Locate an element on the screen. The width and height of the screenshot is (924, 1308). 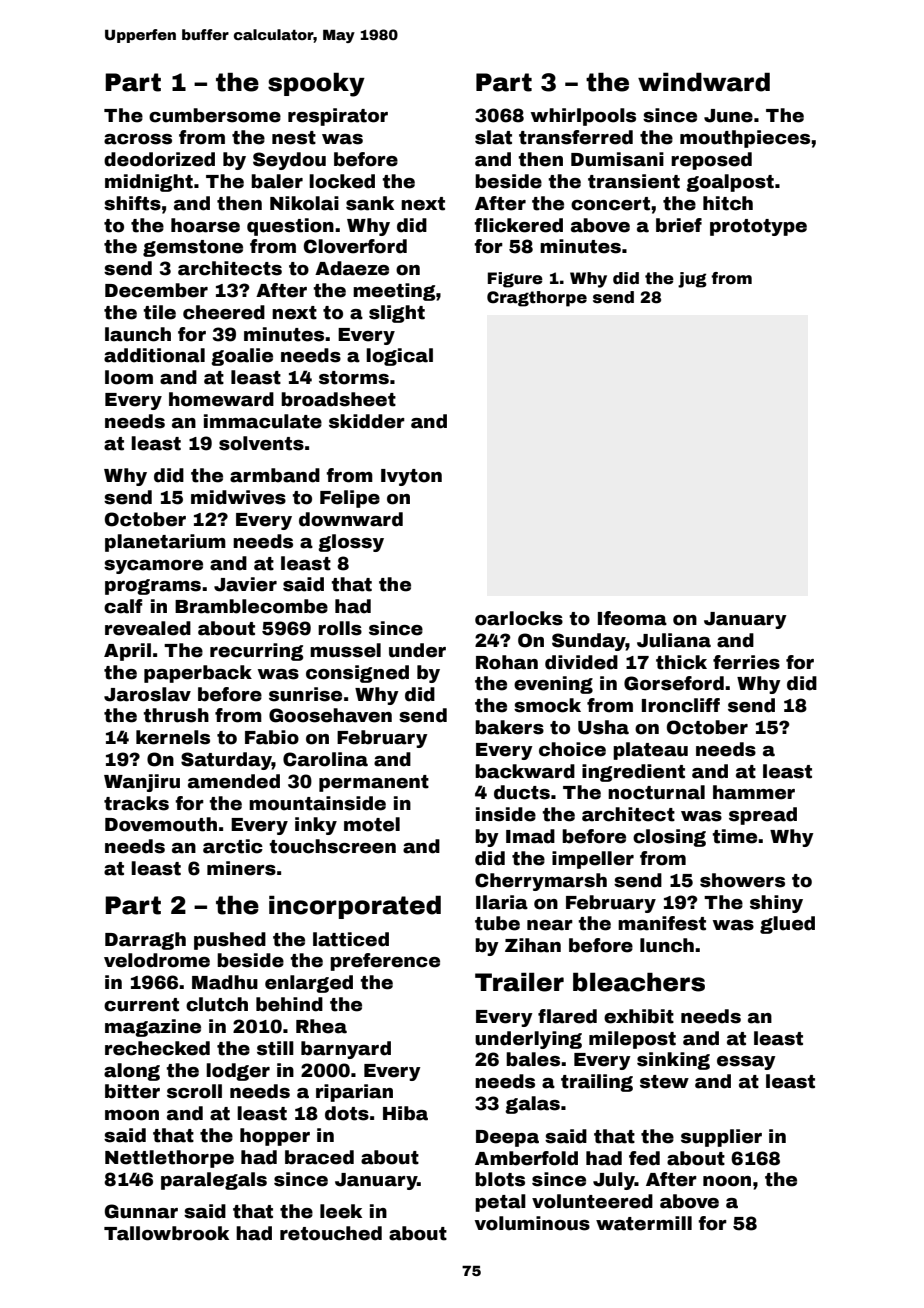
glossy is located at coordinates (351, 543).
